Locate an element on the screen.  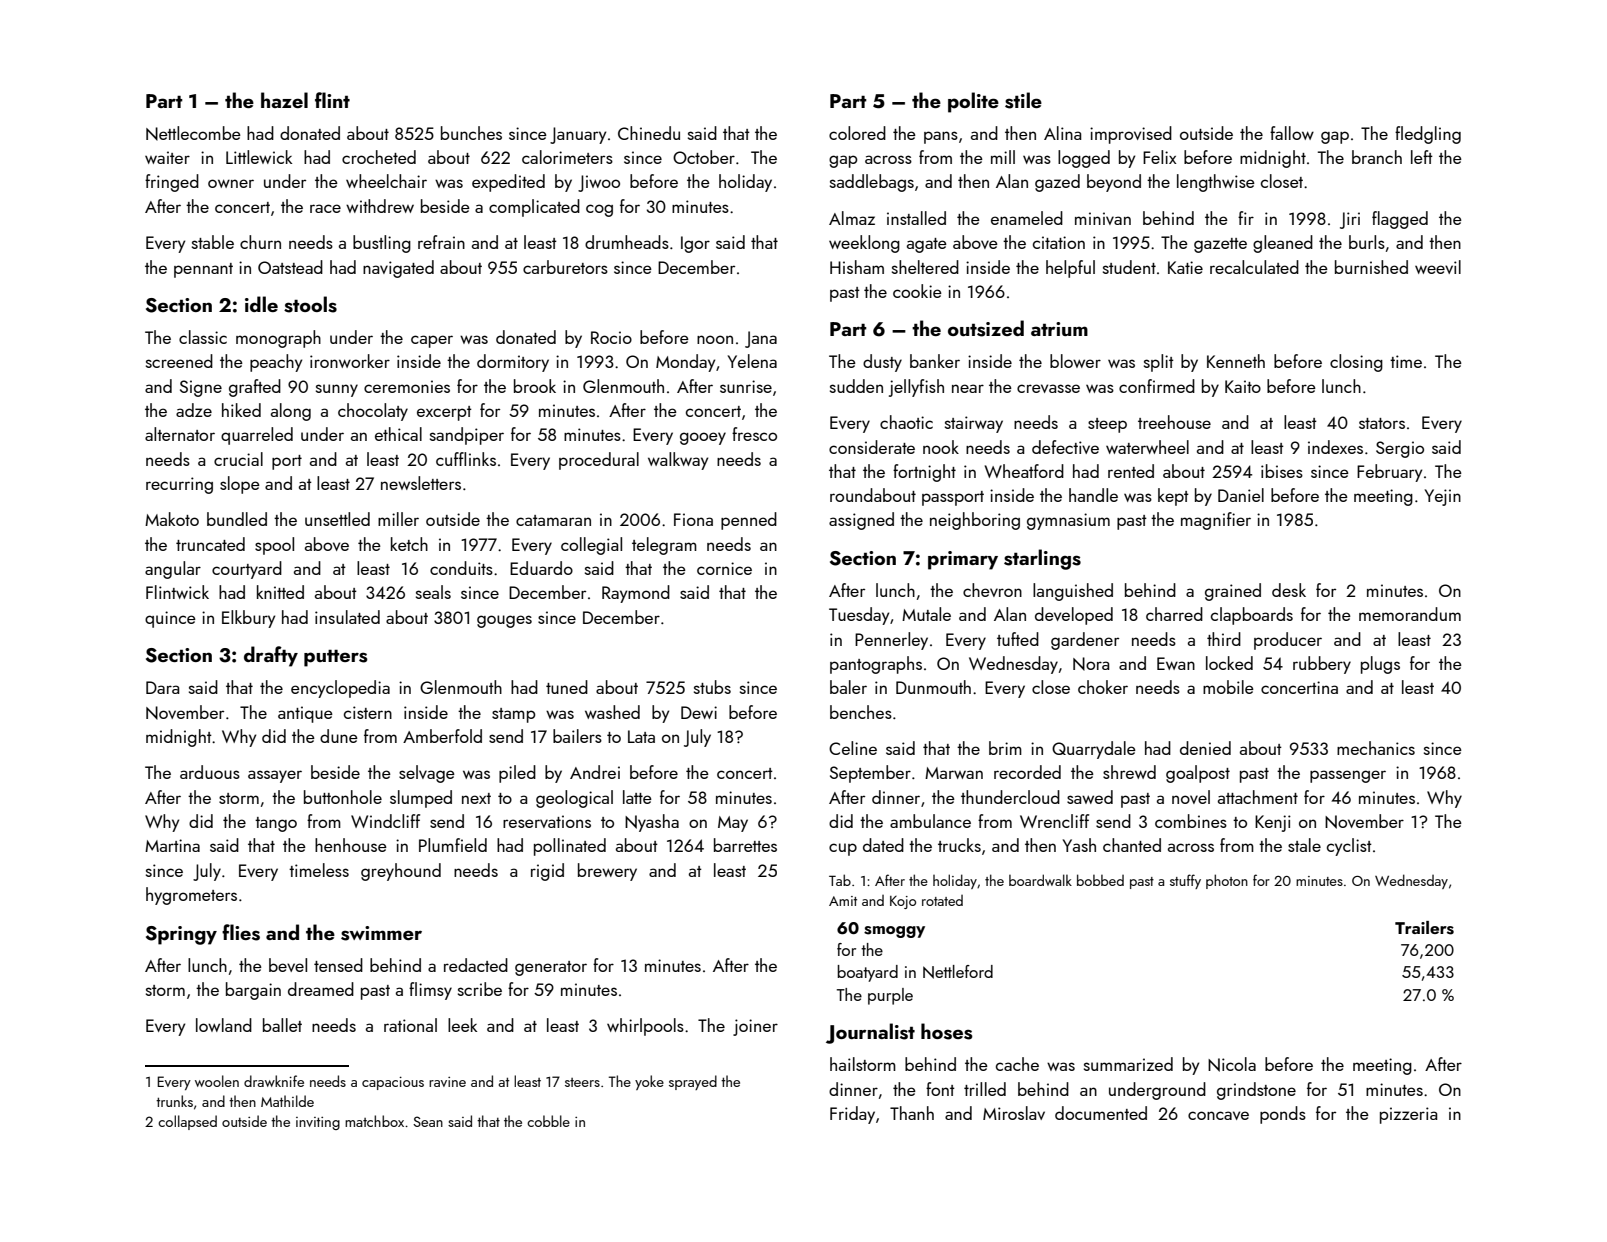
greyhound is located at coordinates (401, 872).
